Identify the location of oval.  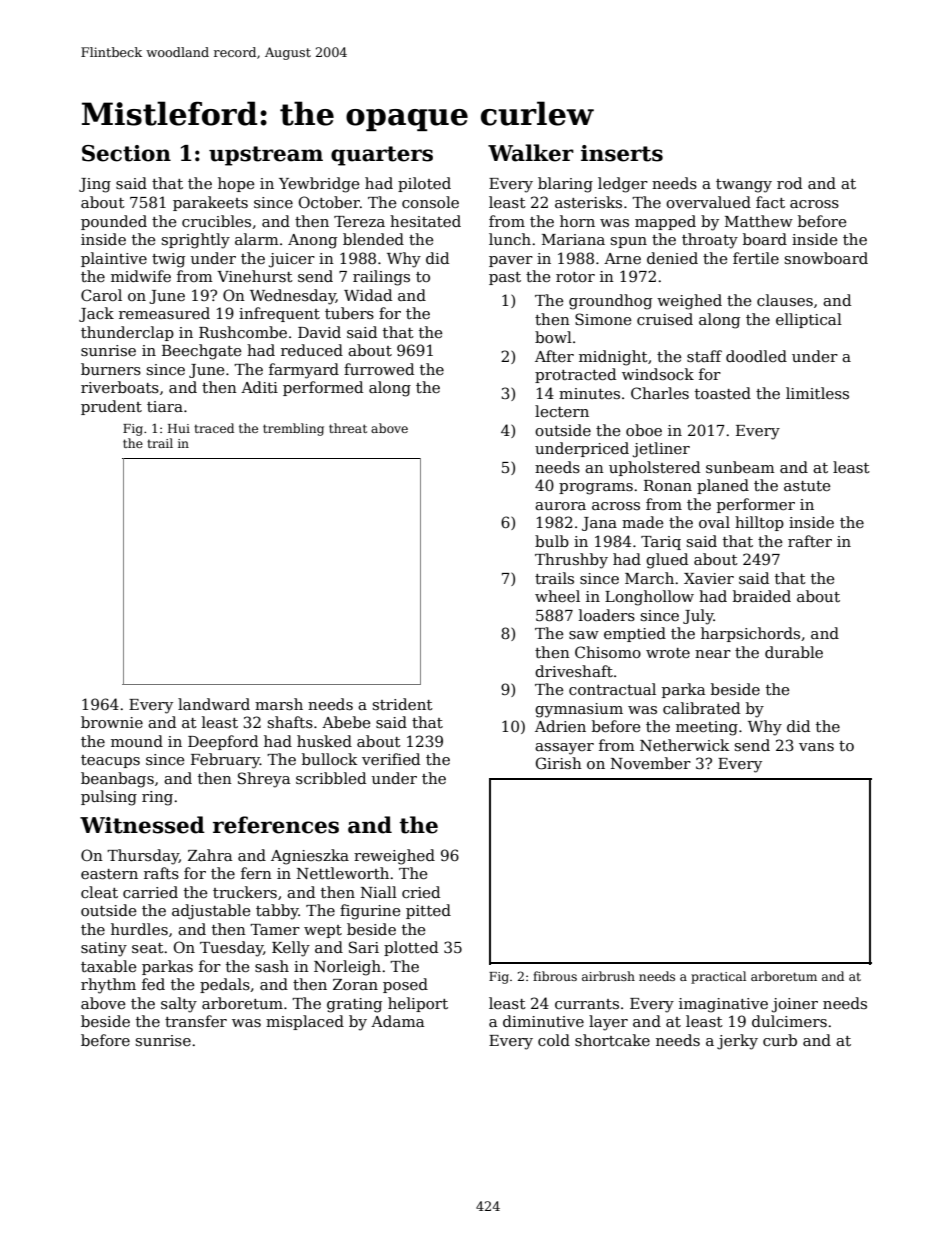
(714, 522).
